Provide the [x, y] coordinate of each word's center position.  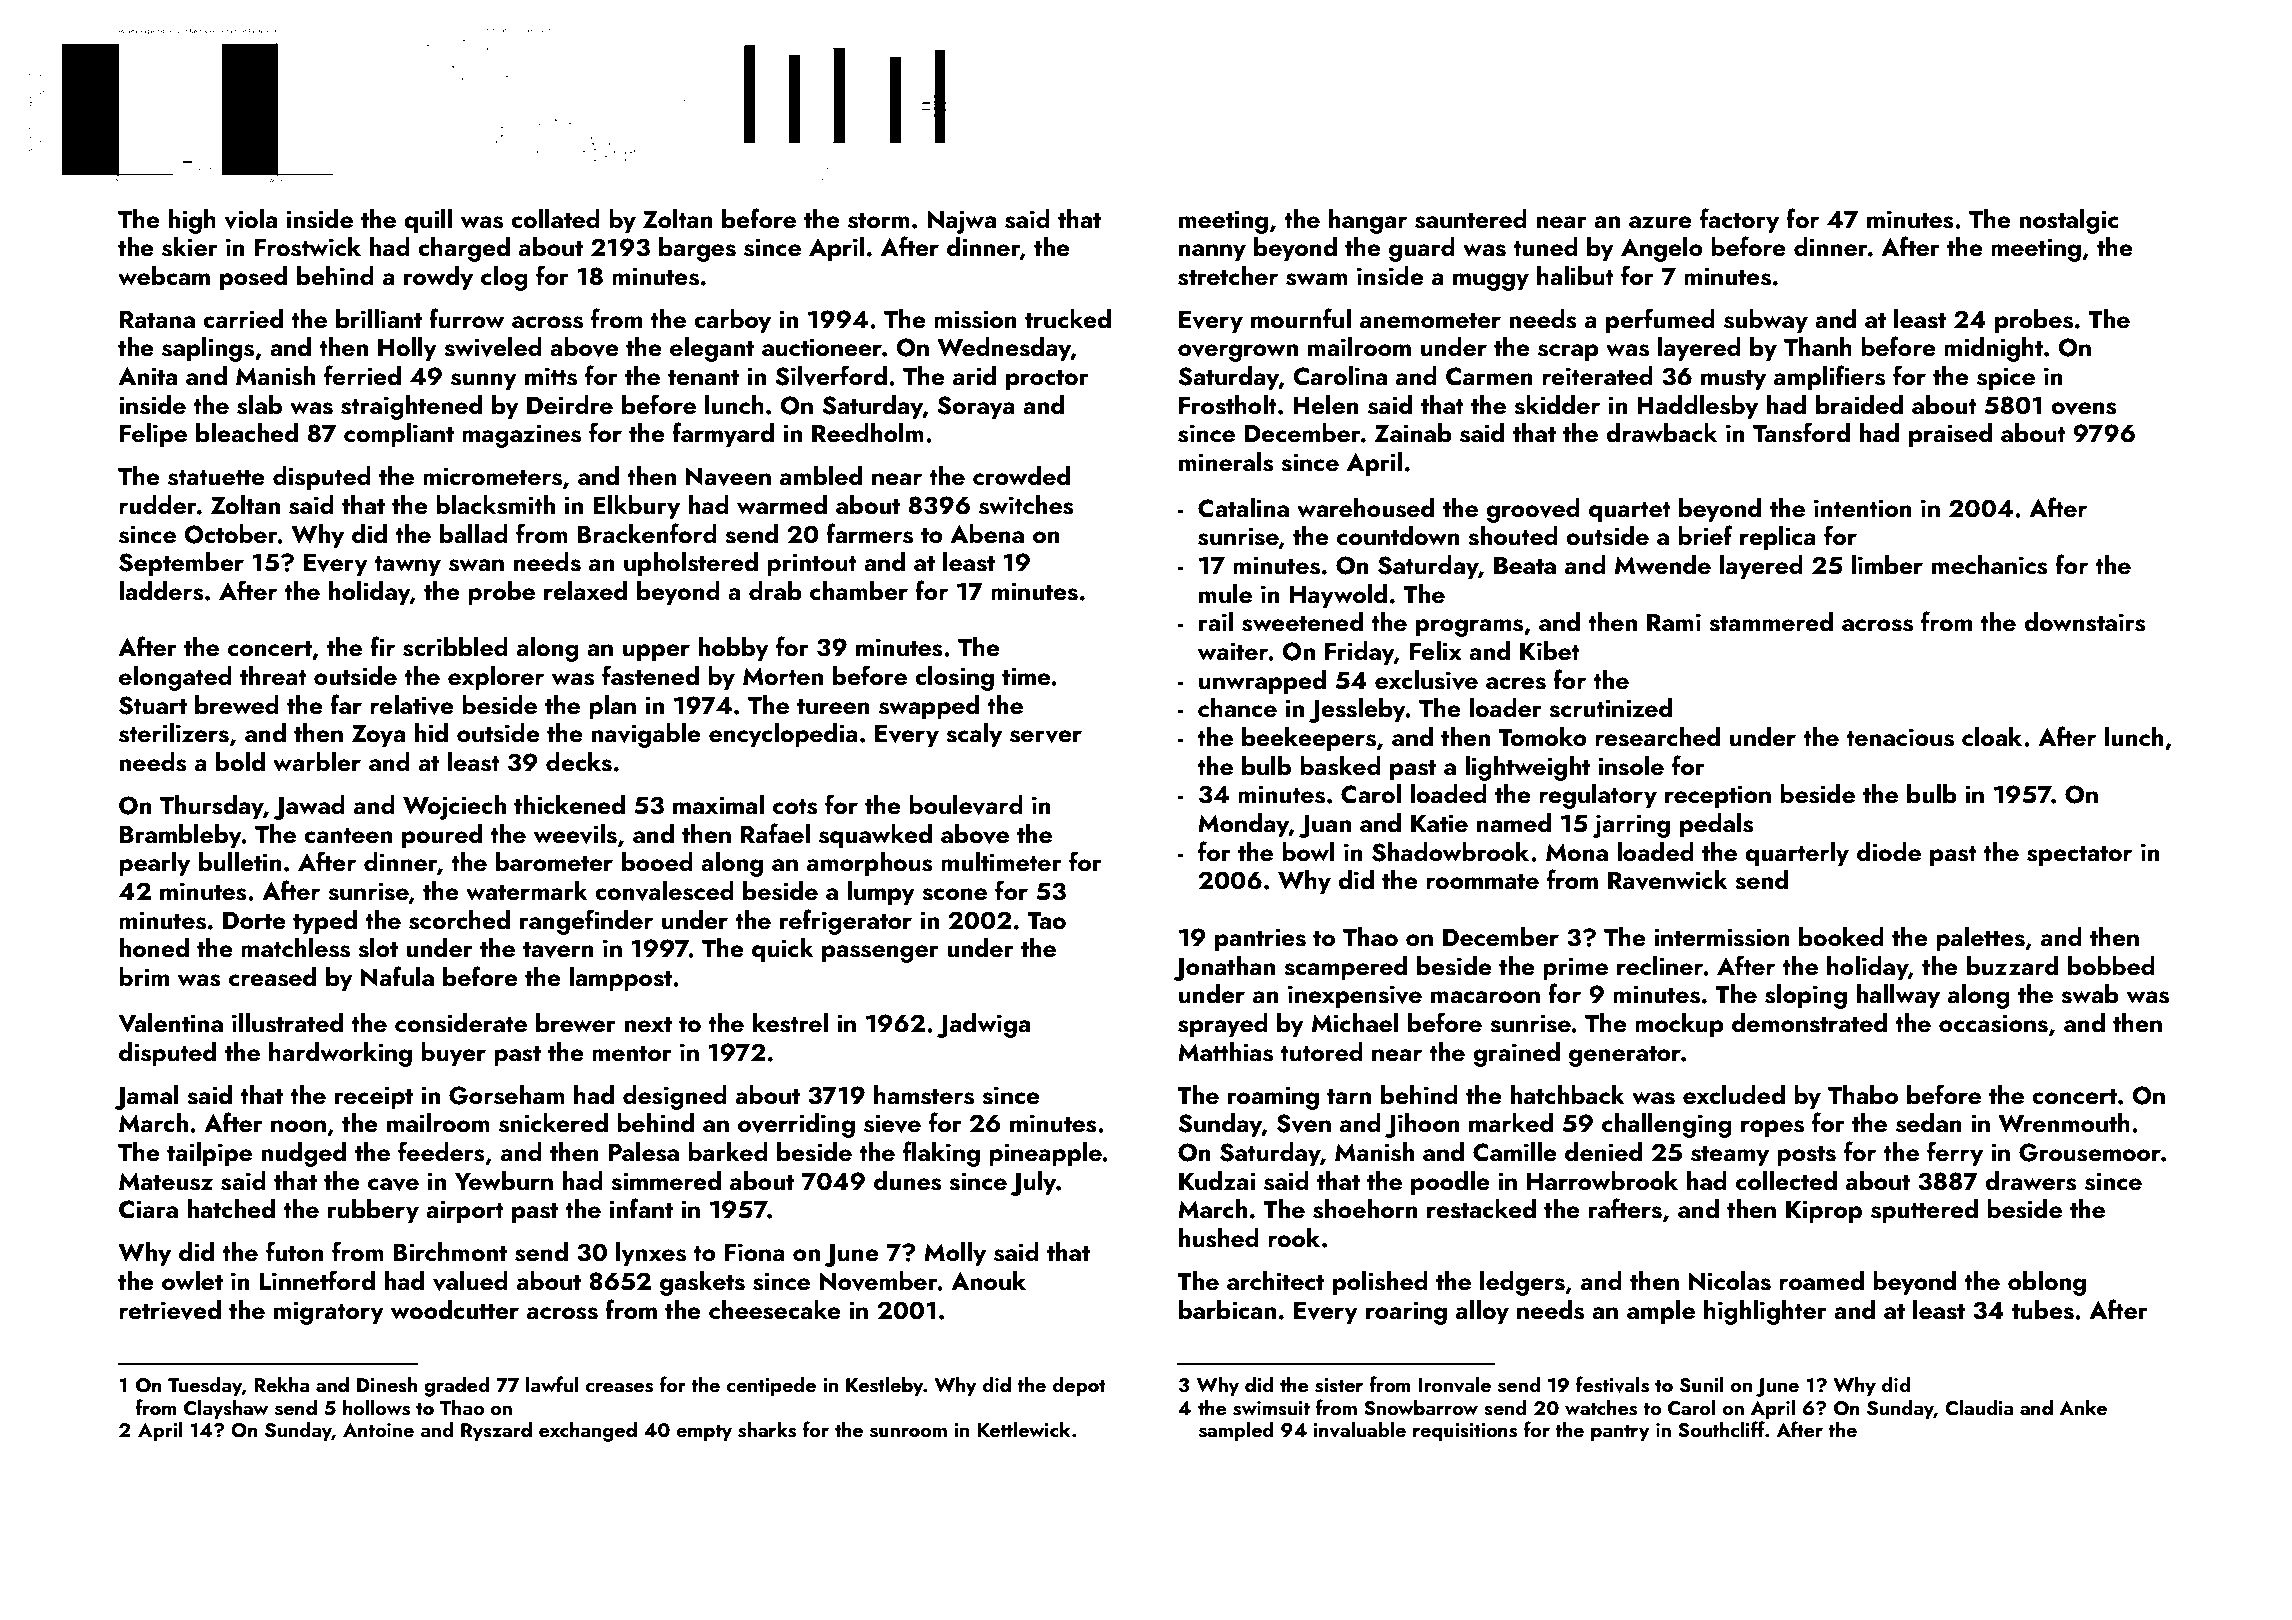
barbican [1227, 1310]
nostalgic [2069, 221]
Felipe [153, 435]
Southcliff [1721, 1429]
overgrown [1238, 353]
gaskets [702, 1283]
